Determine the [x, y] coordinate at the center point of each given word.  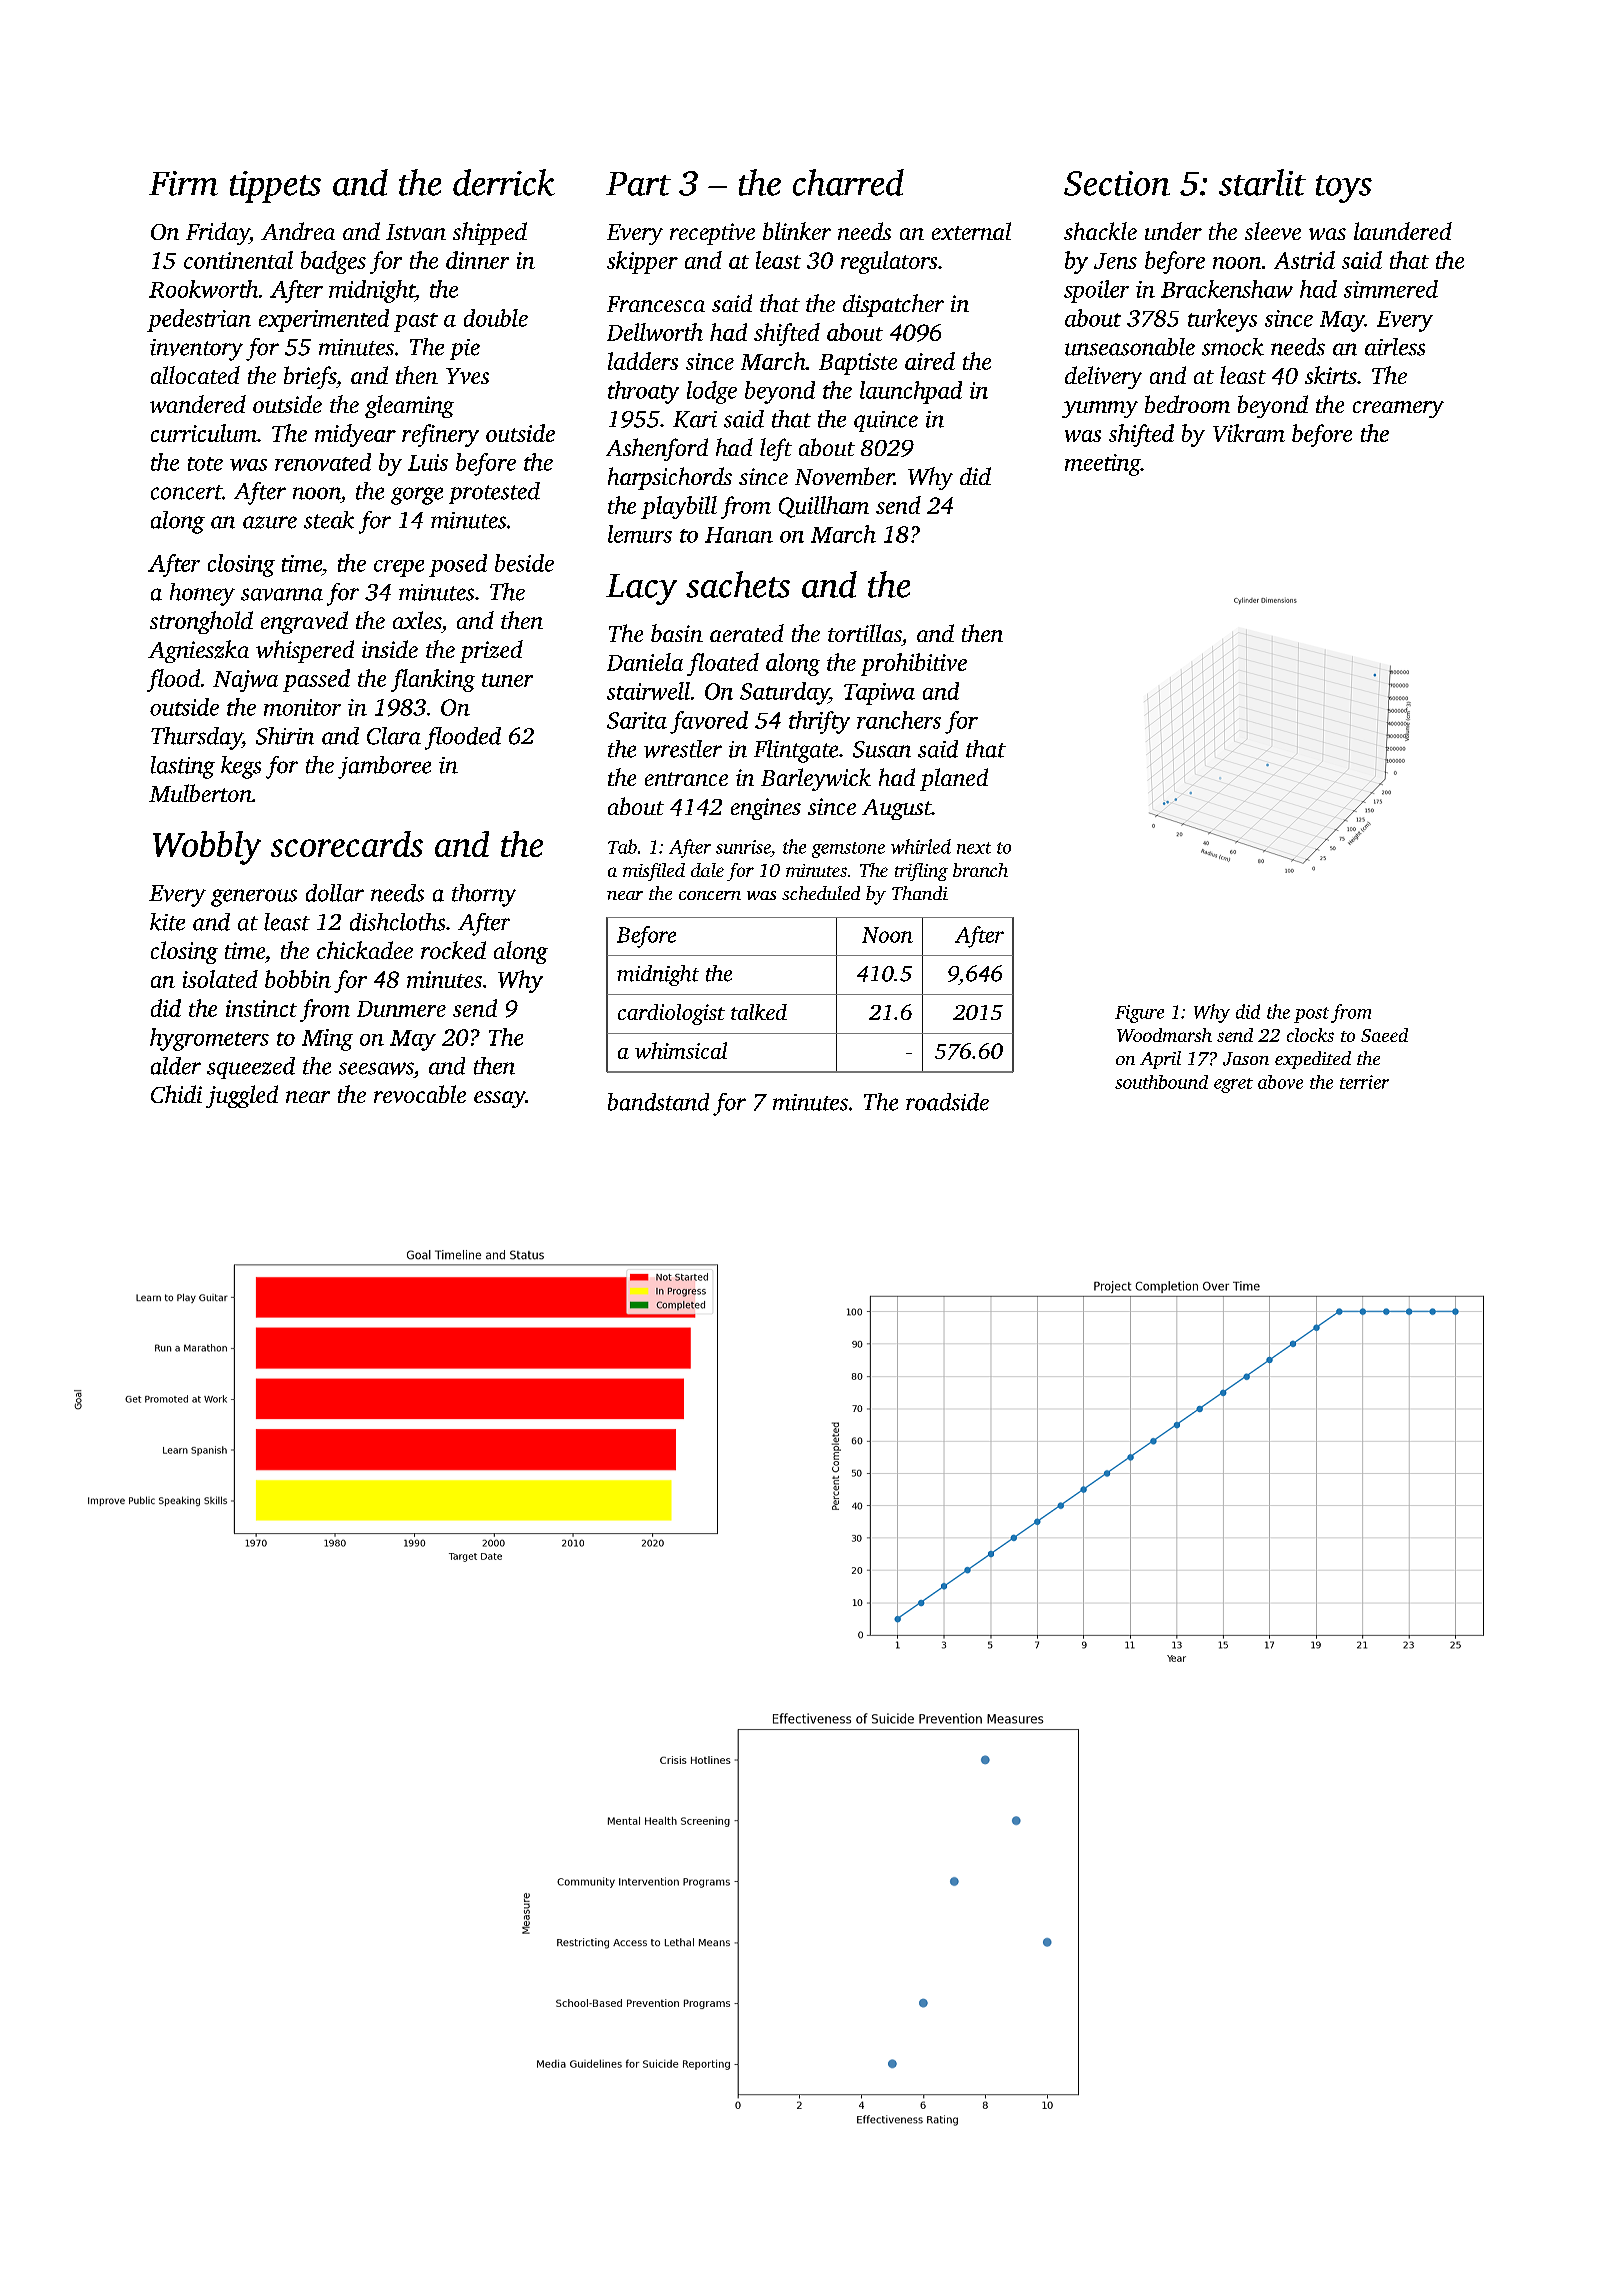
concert [186, 492]
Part [638, 184]
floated [723, 664]
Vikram [1249, 433]
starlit [1262, 182]
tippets [275, 187]
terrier [1364, 1082]
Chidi [176, 1094]
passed [316, 680]
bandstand [658, 1102]
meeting [1103, 465]
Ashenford [657, 449]
